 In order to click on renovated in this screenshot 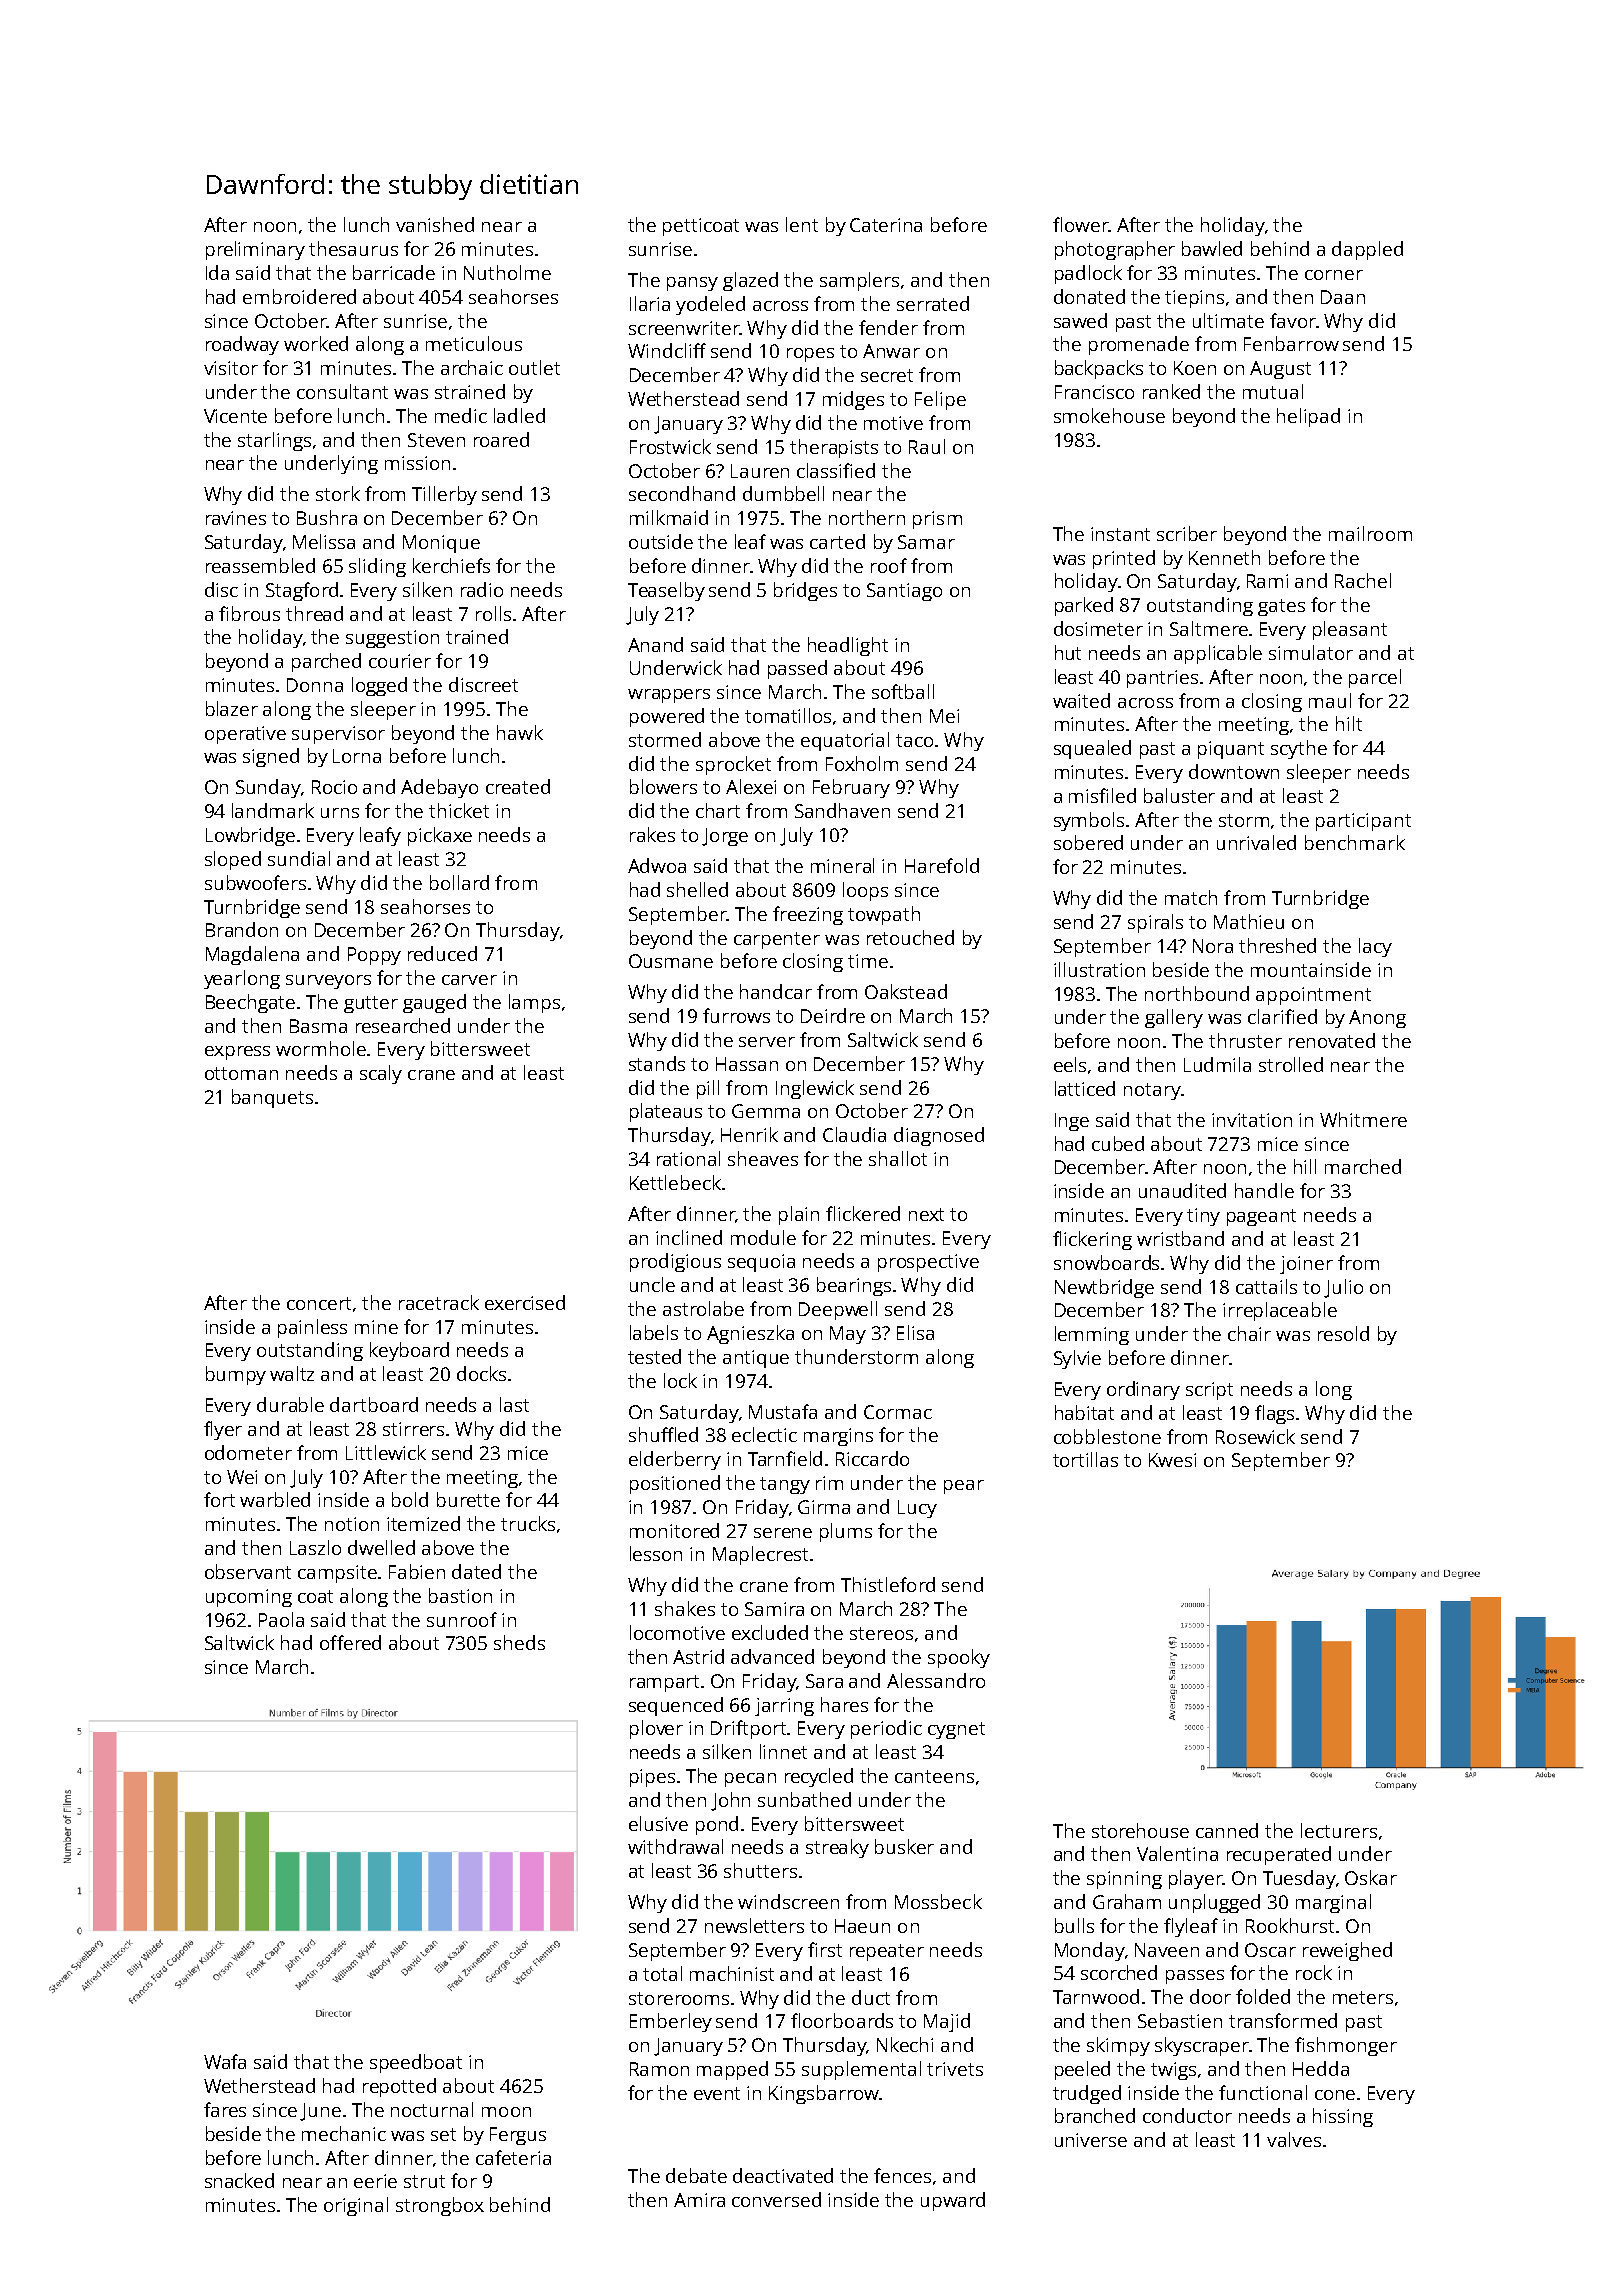, I will do `click(1332, 1040)`.
